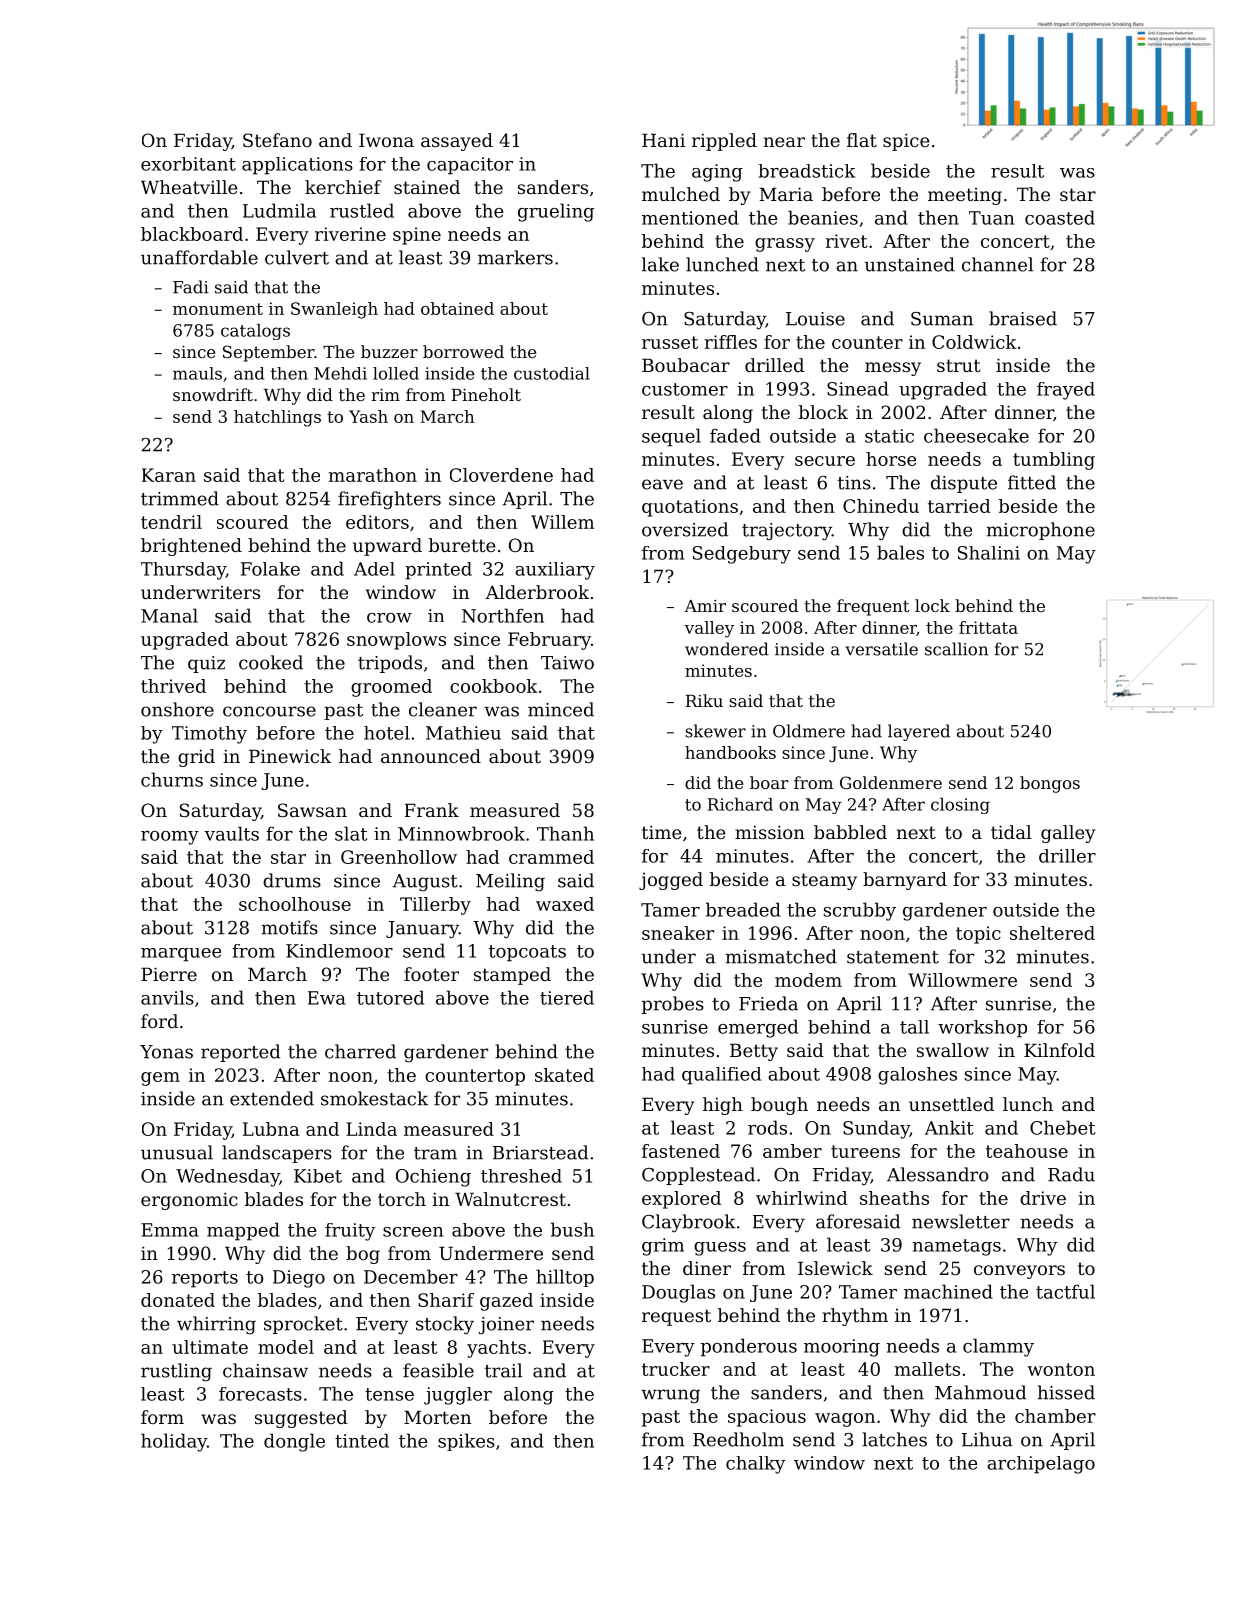  Describe the element at coordinates (1041, 1465) in the screenshot. I see `archipelago` at that location.
